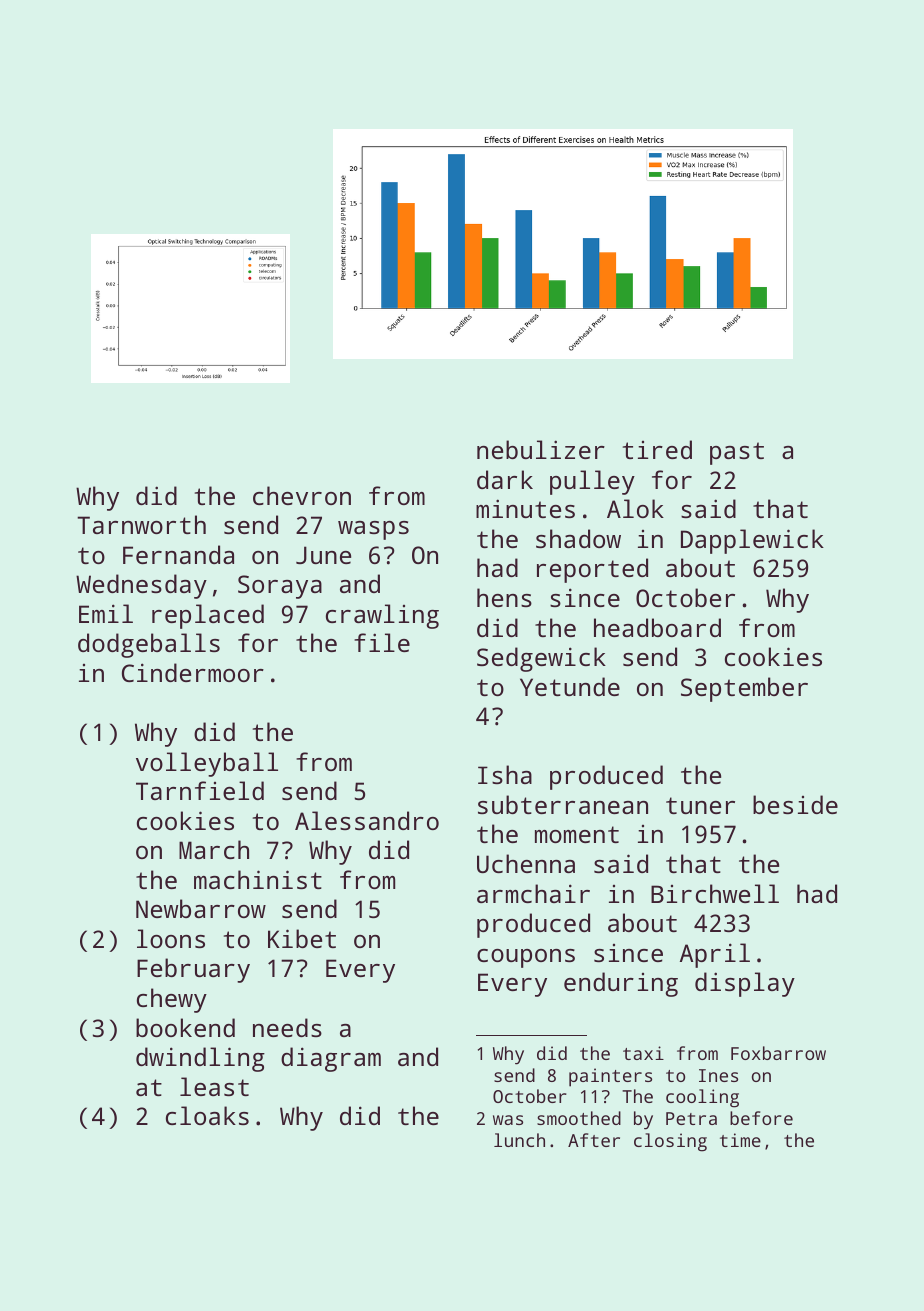  Describe the element at coordinates (207, 764) in the image. I see `volleyball` at that location.
